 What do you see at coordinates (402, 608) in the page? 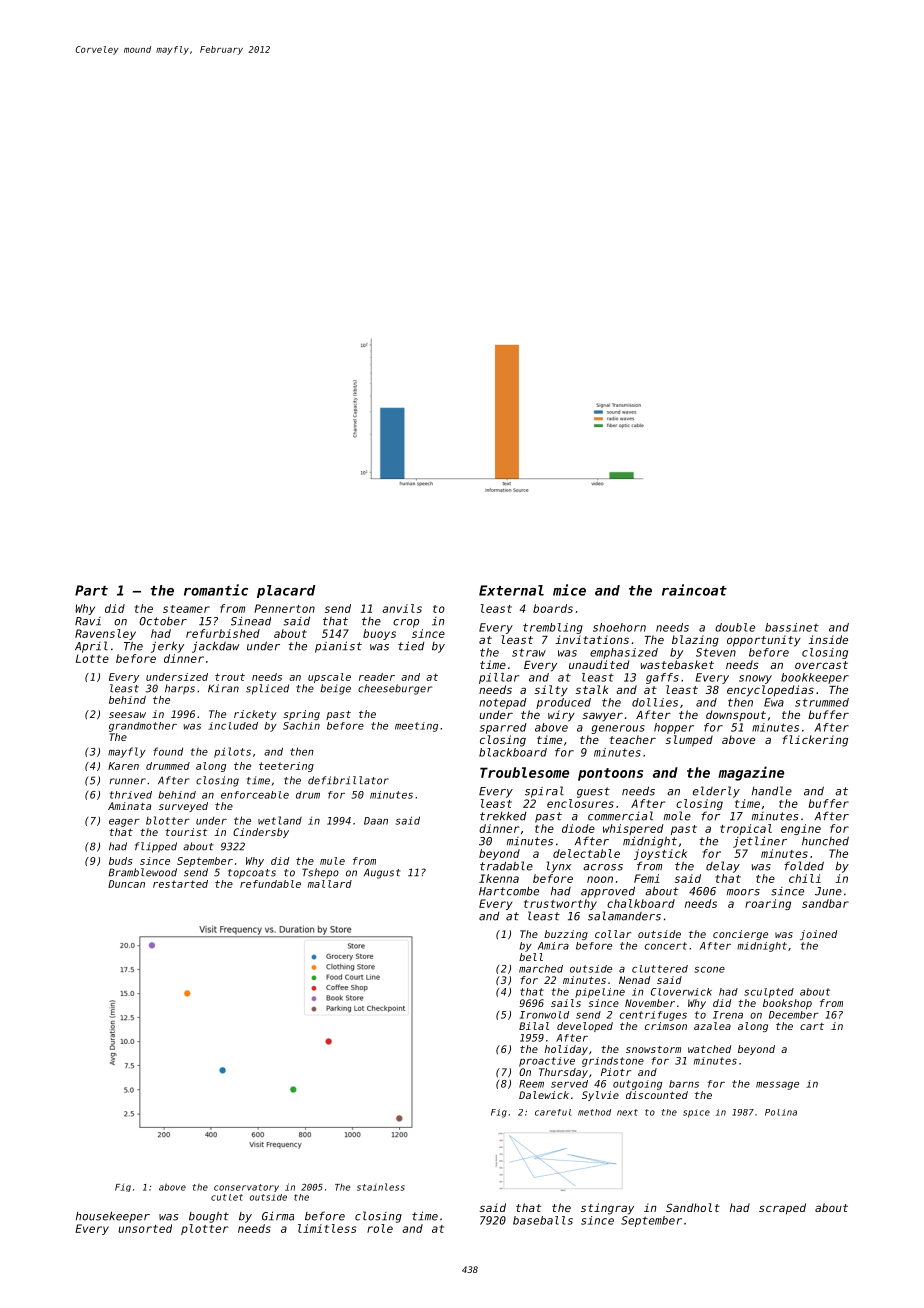
I see `anvils` at bounding box center [402, 608].
